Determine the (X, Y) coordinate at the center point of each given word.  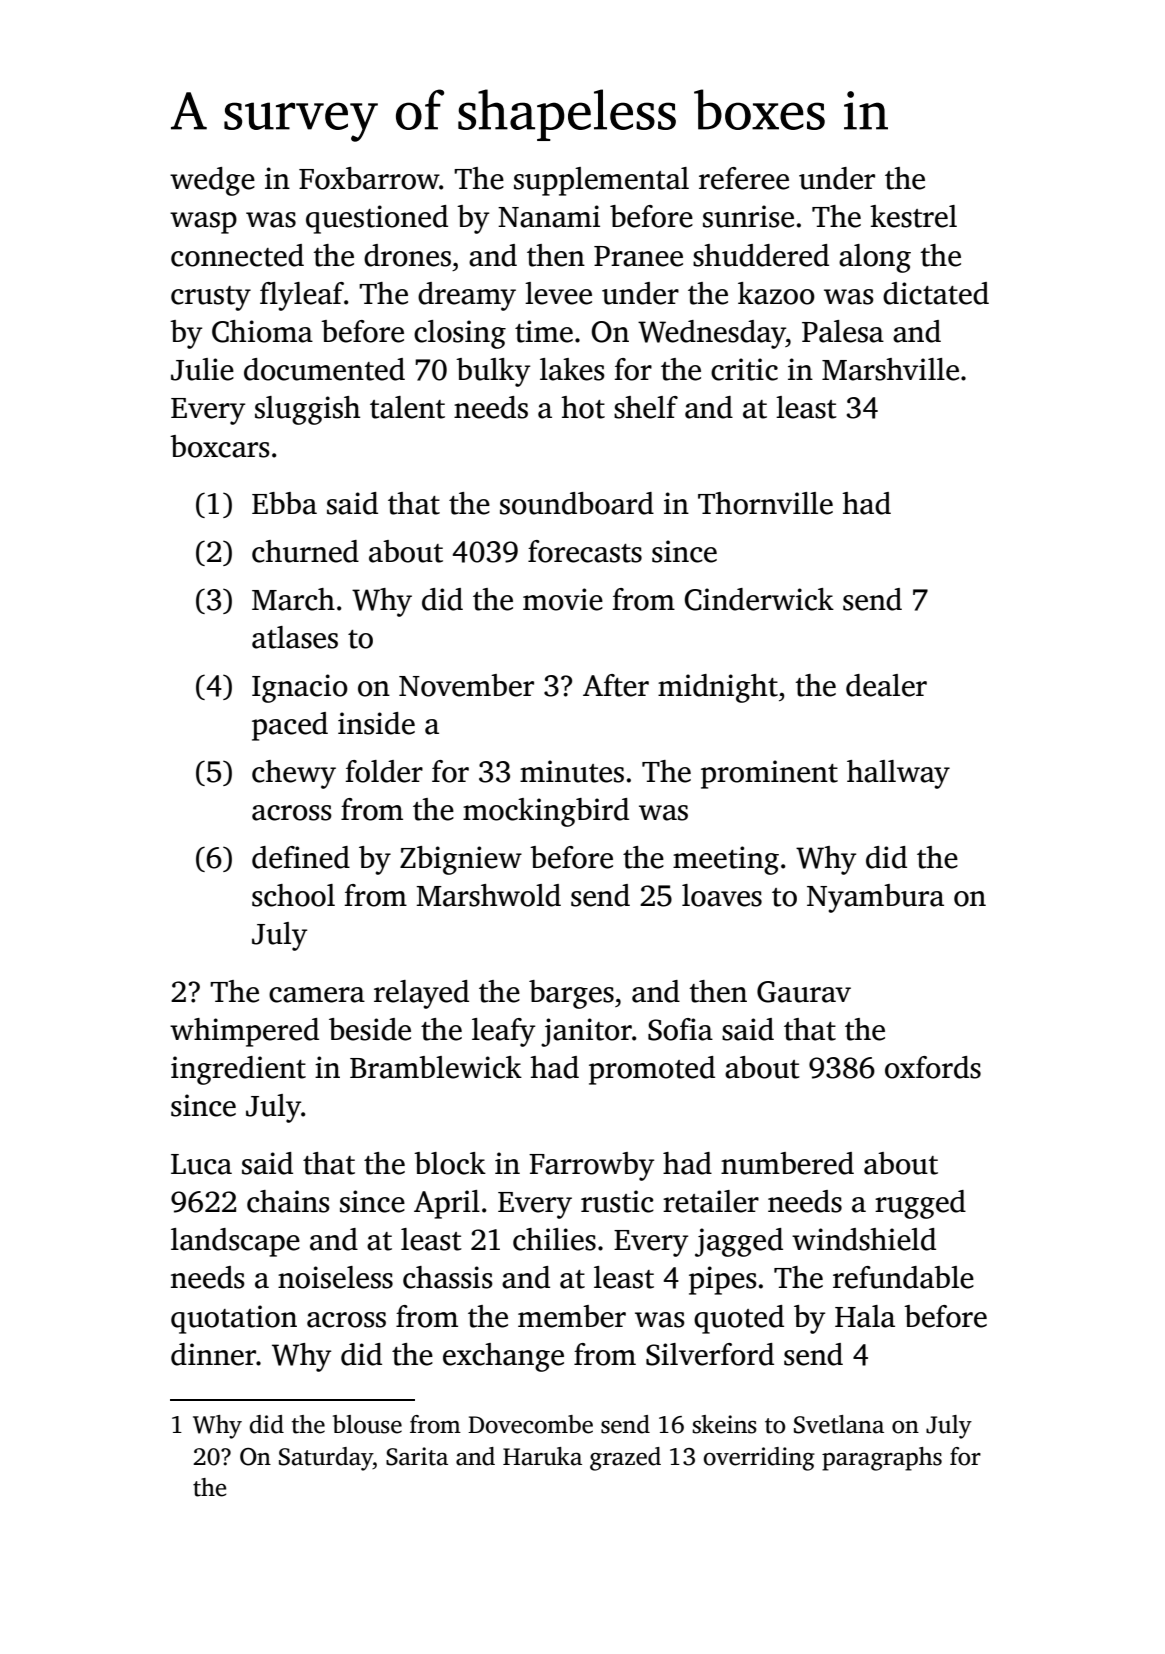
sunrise (748, 216)
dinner (213, 1354)
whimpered (244, 1032)
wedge (212, 181)
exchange (503, 1357)
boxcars (220, 446)
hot (583, 407)
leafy (503, 1032)
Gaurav (804, 992)
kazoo (776, 293)
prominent (769, 774)
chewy (294, 774)
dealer (886, 685)
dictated (936, 293)
